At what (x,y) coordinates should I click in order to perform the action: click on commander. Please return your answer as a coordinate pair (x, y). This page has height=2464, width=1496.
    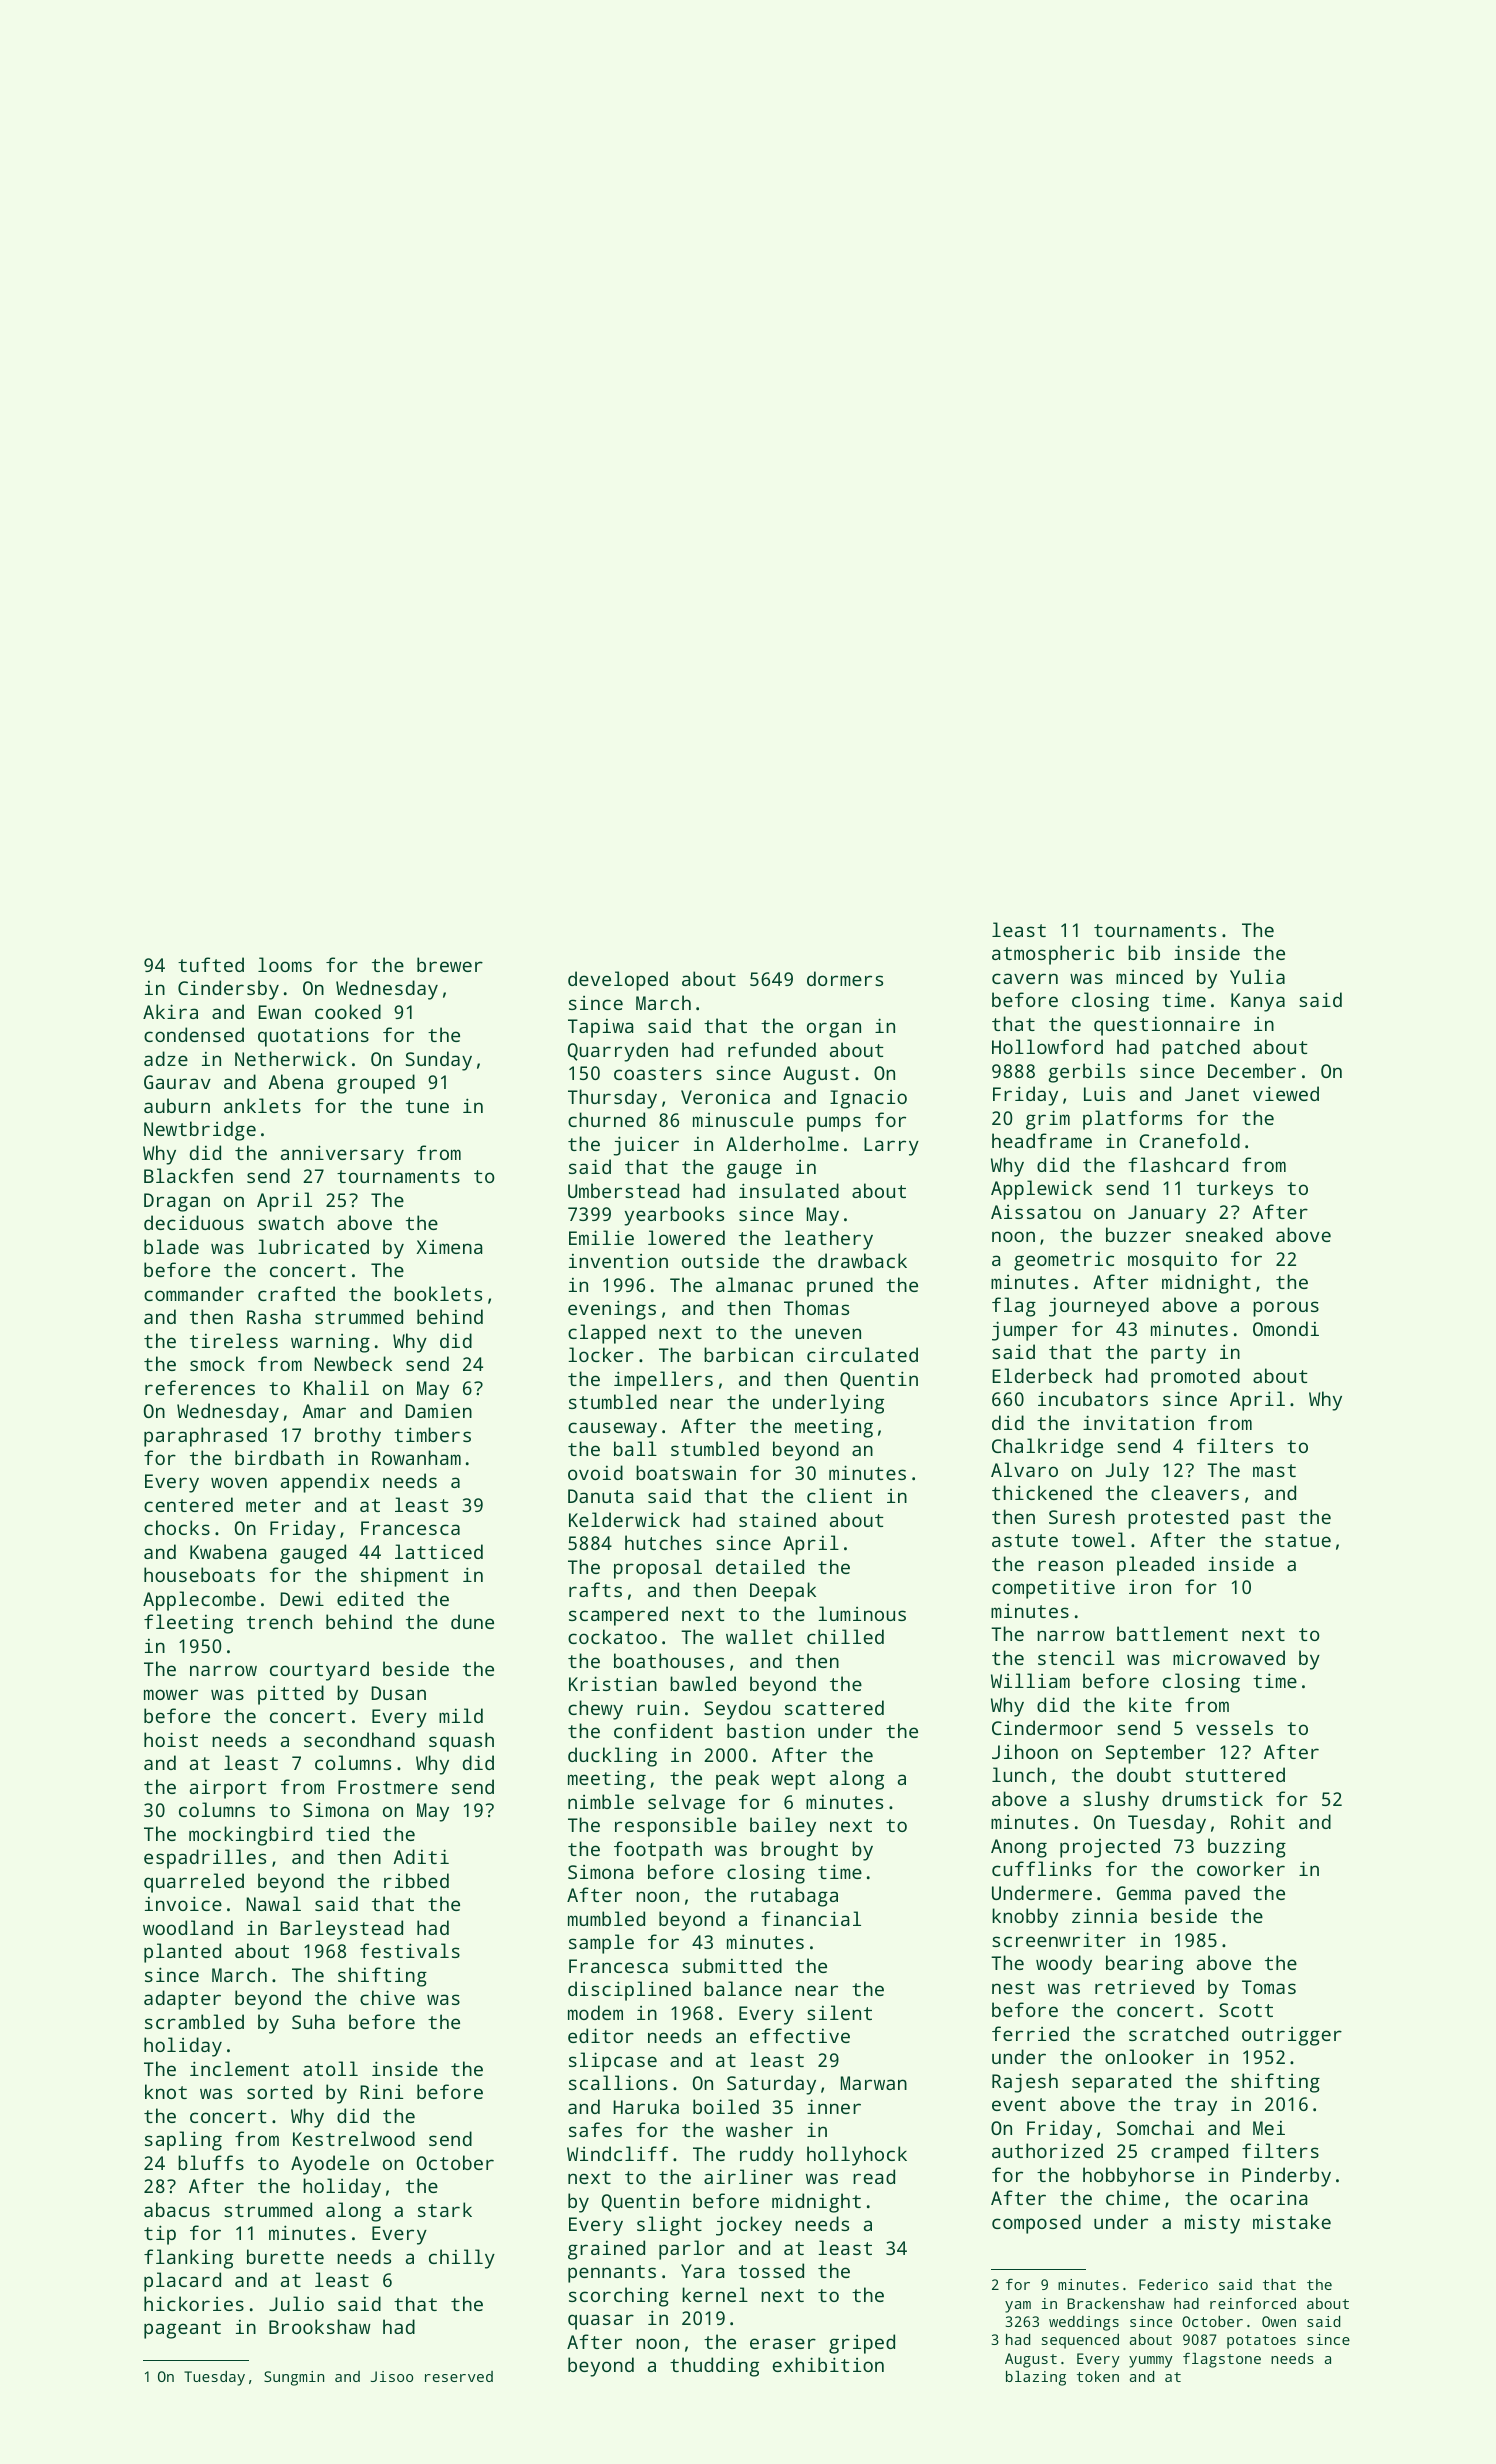
    Looking at the image, I should click on (194, 1293).
